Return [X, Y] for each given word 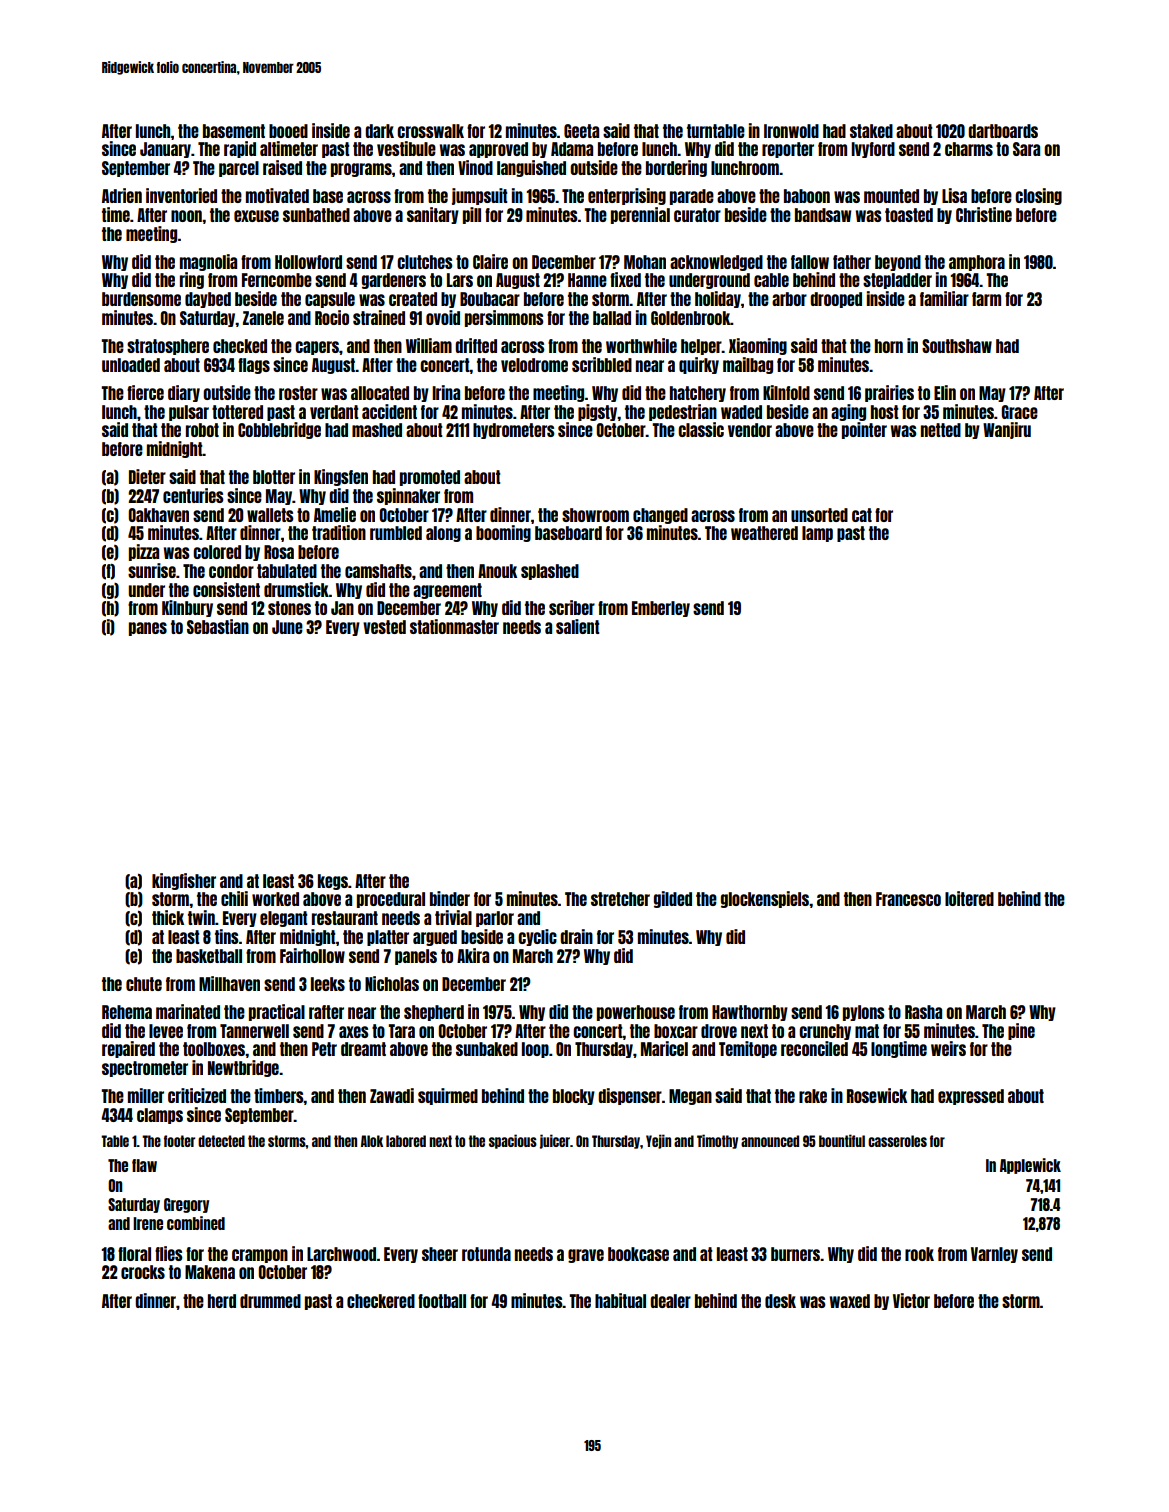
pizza [144, 552]
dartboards [1003, 131]
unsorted [819, 515]
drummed [270, 1301]
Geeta [581, 131]
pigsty [598, 412]
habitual [620, 1300]
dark [379, 131]
